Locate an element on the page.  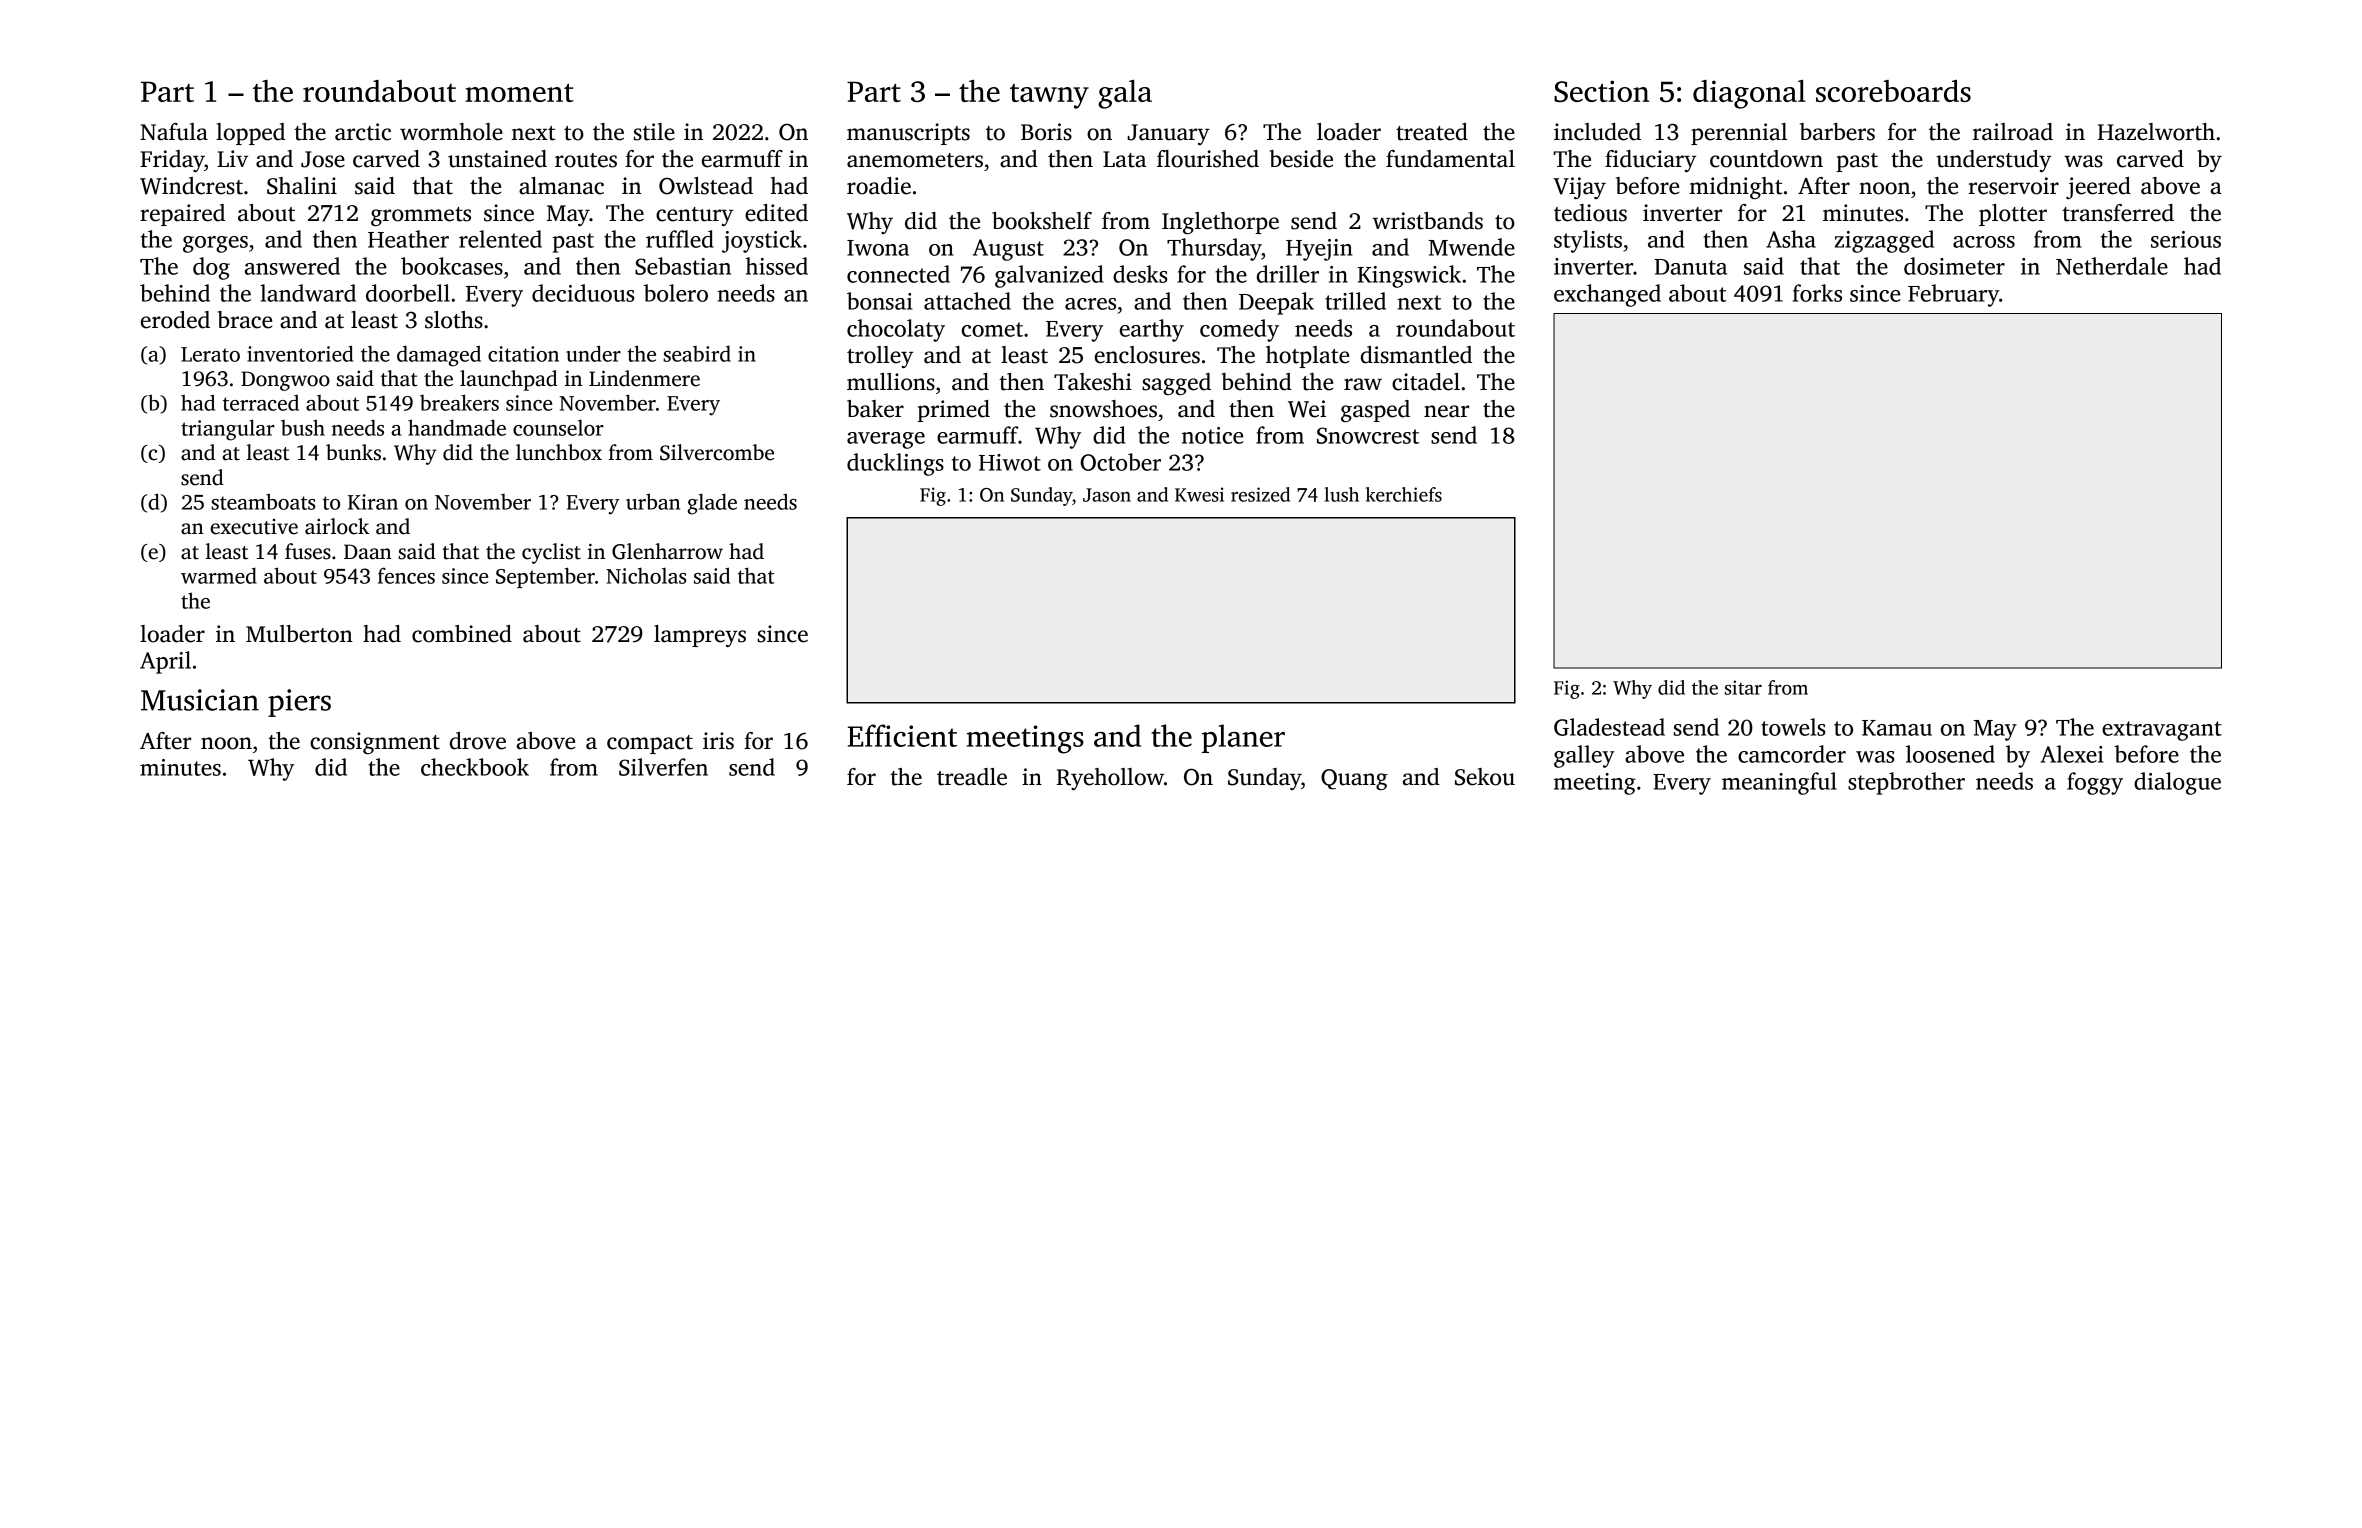
sitar is located at coordinates (1743, 687).
